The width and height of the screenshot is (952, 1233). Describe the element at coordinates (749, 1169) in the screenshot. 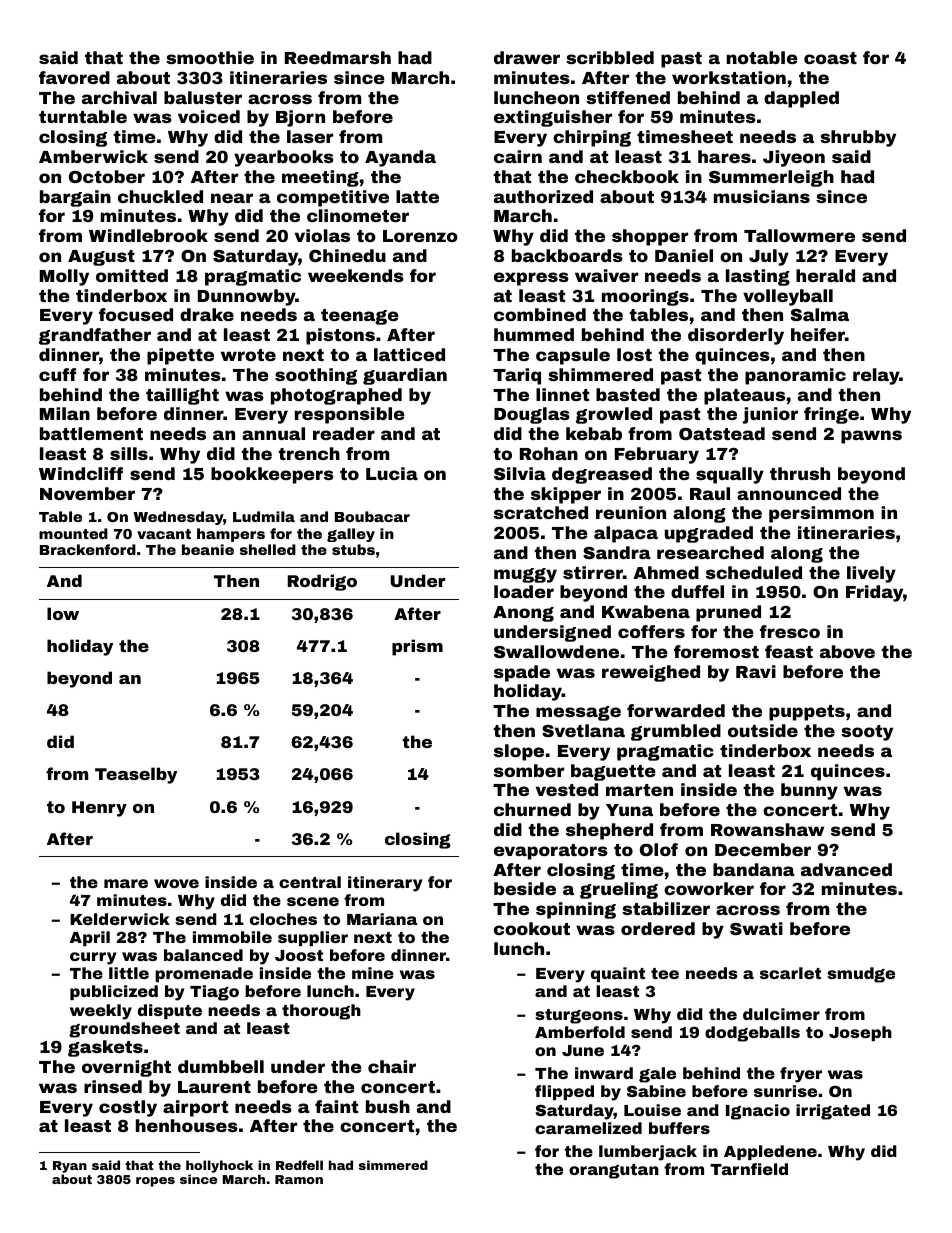

I see `Tarnfield` at that location.
